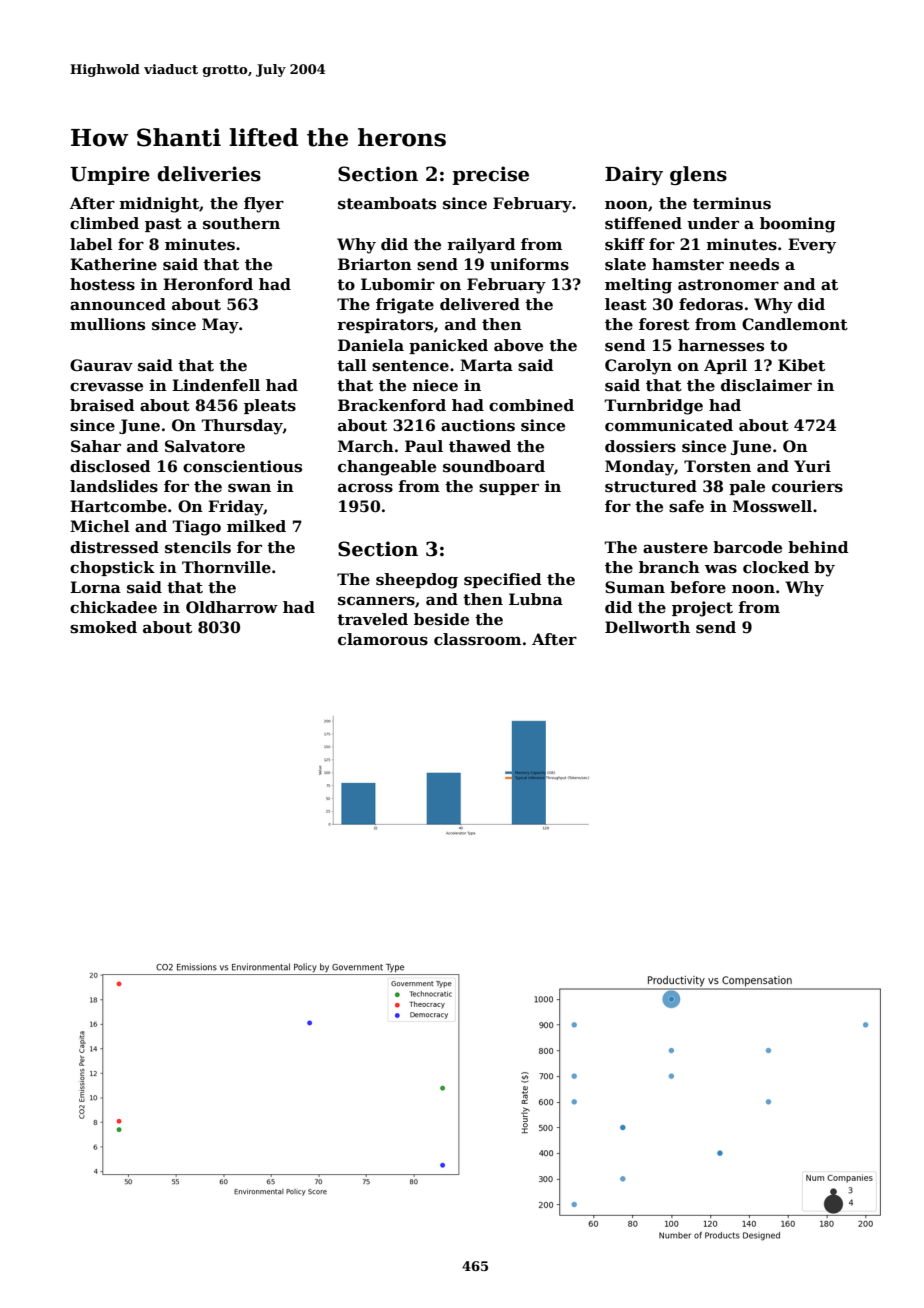  Describe the element at coordinates (102, 284) in the document. I see `hostess` at that location.
